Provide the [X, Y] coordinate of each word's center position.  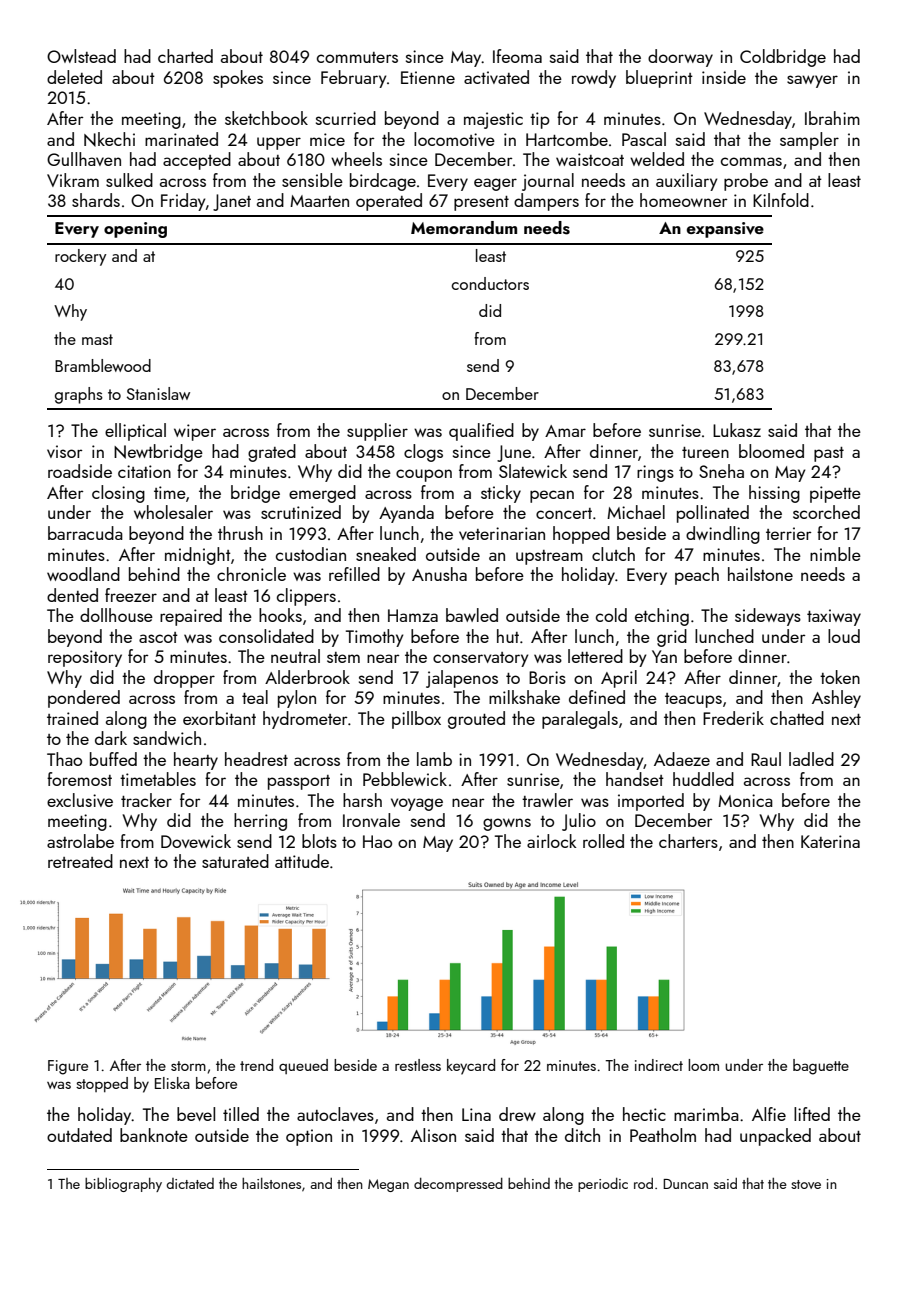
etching [662, 617]
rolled [603, 841]
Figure [68, 1067]
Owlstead [81, 56]
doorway [680, 58]
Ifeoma [517, 56]
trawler [547, 800]
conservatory [480, 659]
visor [64, 451]
